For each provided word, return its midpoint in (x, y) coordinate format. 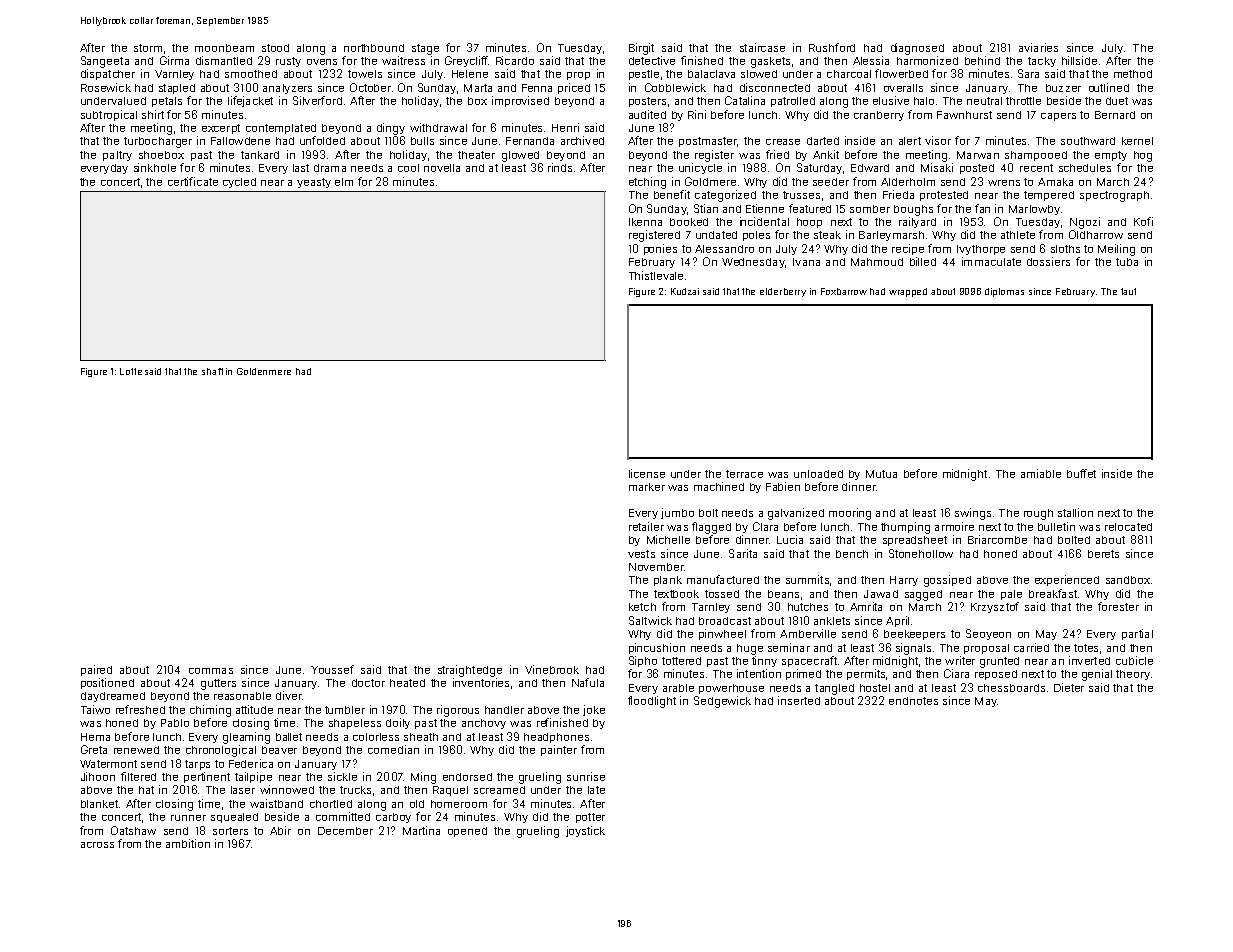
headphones (556, 738)
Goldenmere (264, 371)
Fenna (537, 88)
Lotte (131, 371)
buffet (1081, 473)
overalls (903, 88)
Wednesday (753, 263)
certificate (193, 181)
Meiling (1116, 250)
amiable (1041, 473)
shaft (212, 371)
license (647, 473)
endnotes (913, 701)
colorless (376, 737)
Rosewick (106, 87)
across (97, 845)
